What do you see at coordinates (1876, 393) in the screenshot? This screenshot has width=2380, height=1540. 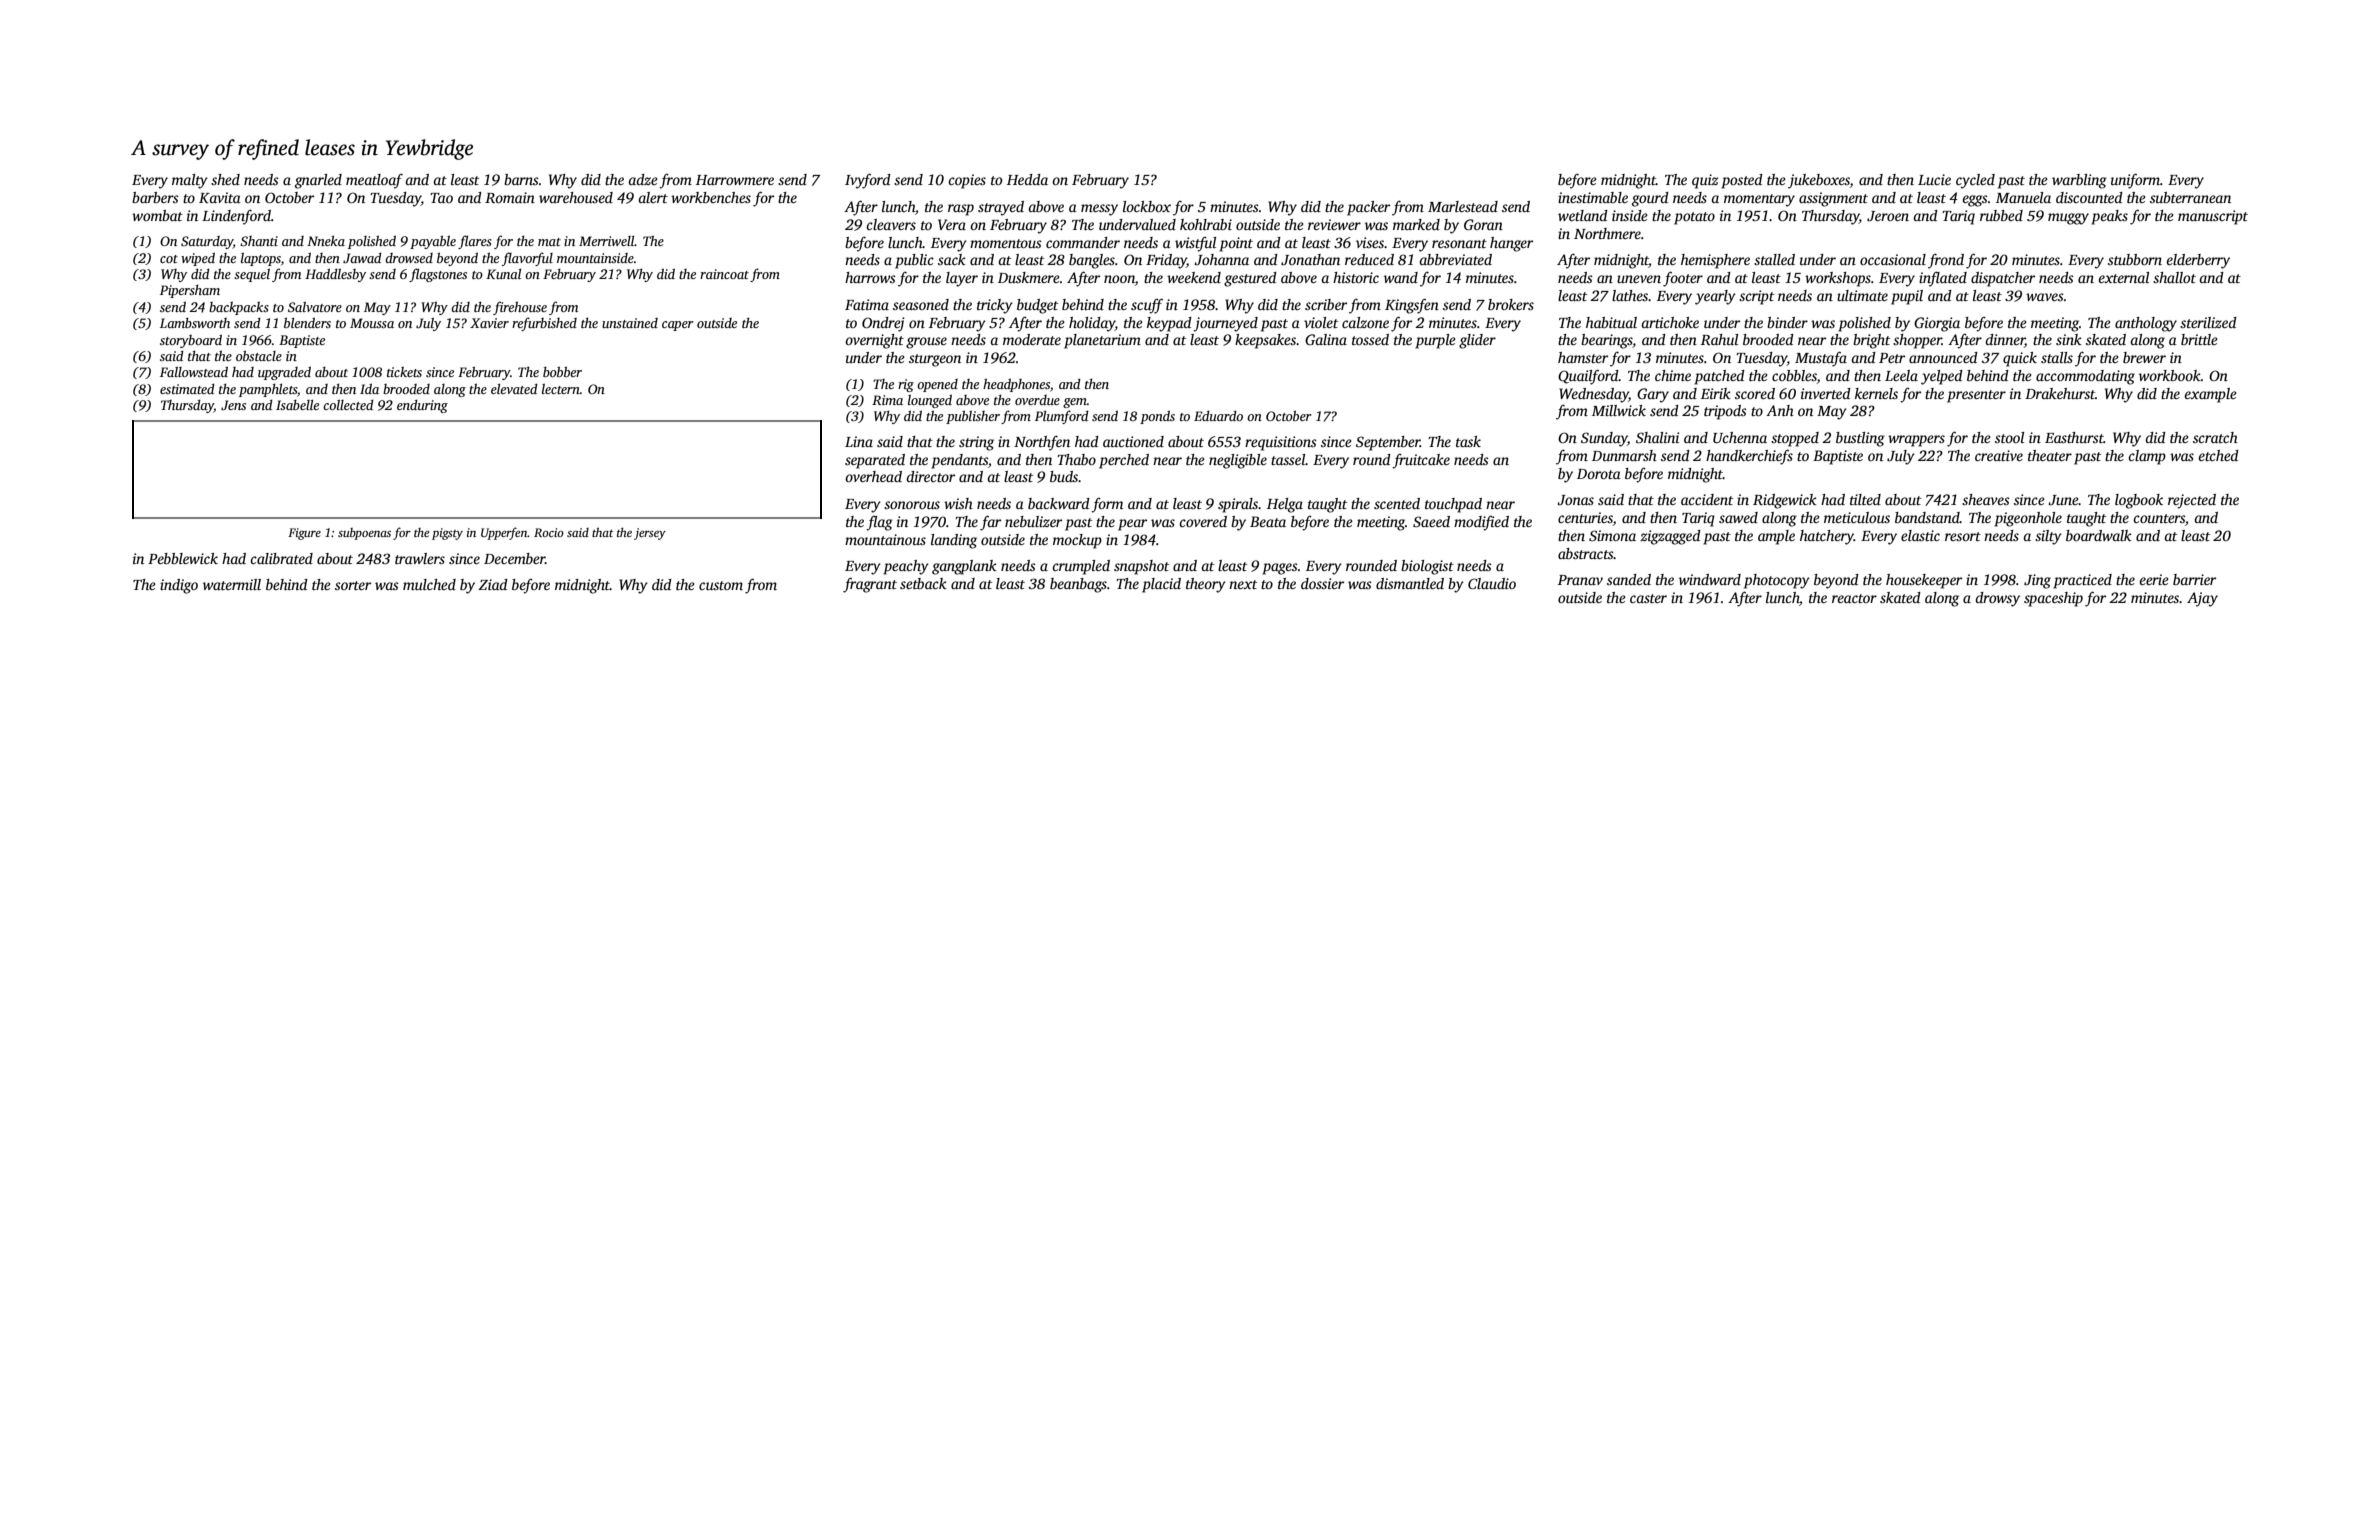 I see `kernels` at bounding box center [1876, 393].
